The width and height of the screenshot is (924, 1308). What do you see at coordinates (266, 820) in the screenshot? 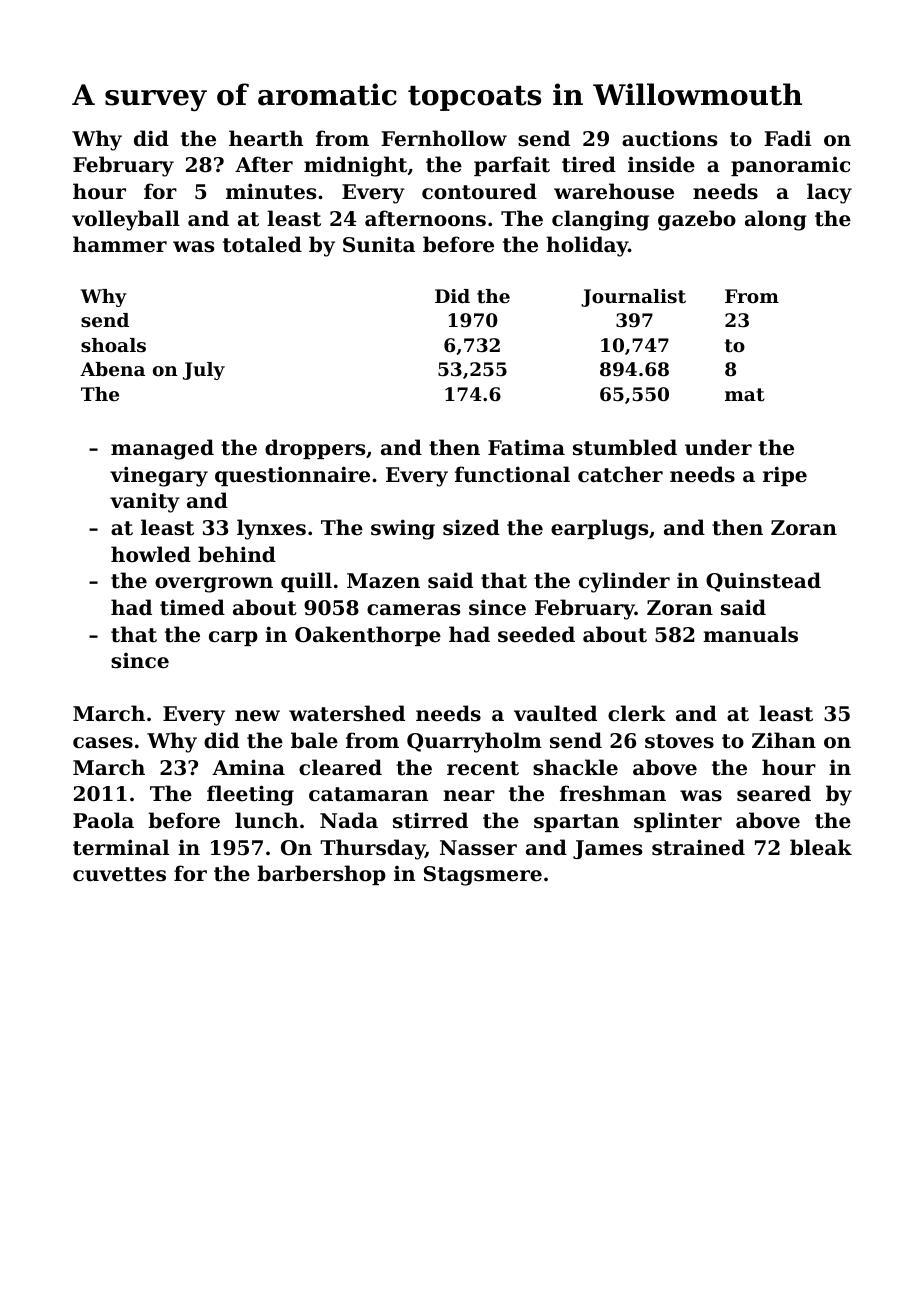
I see `lunch` at bounding box center [266, 820].
